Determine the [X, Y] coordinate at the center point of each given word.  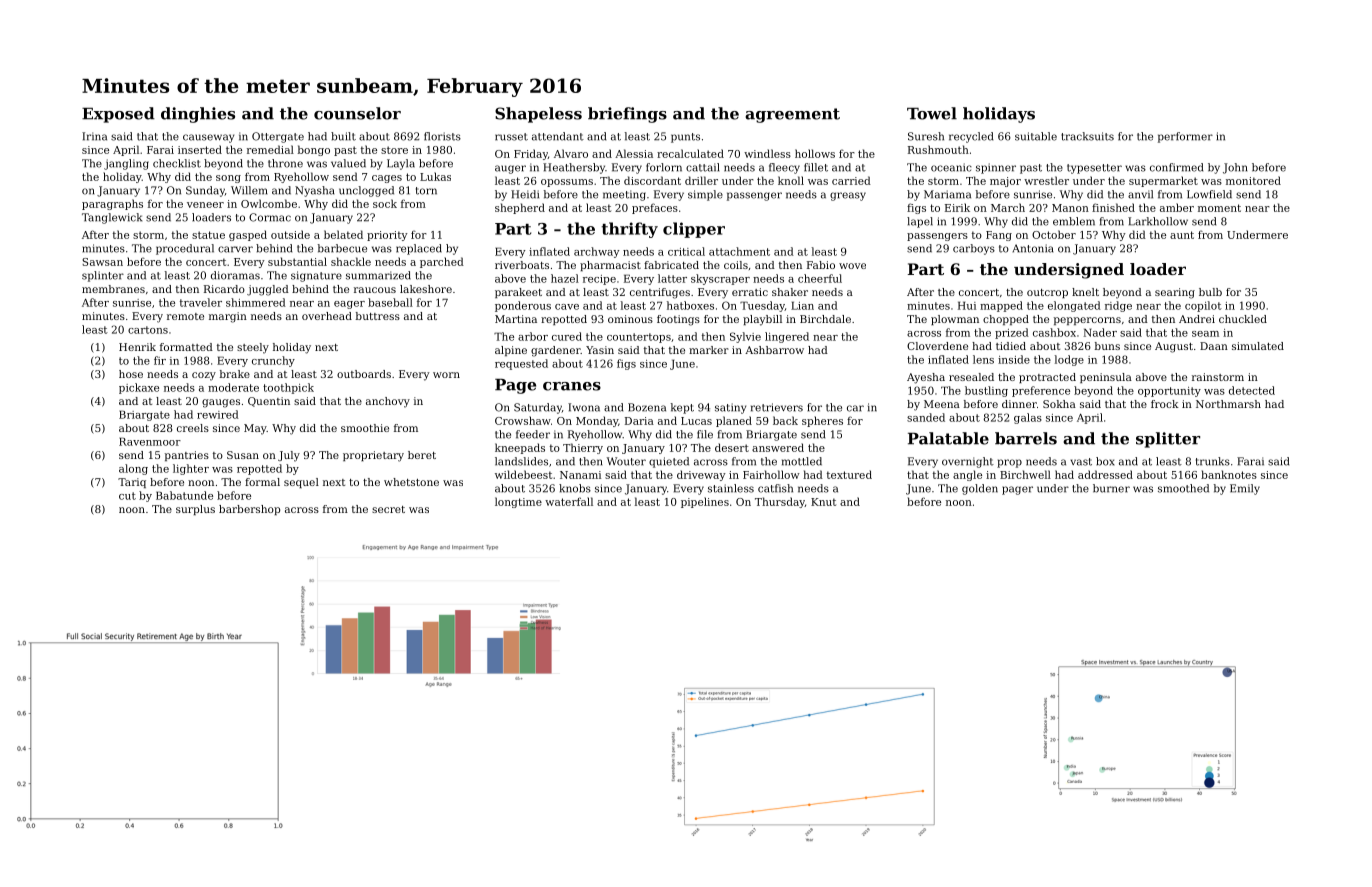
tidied [1011, 346]
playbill [762, 320]
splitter [1168, 440]
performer [1185, 137]
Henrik [137, 347]
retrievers [777, 407]
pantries [187, 456]
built [343, 136]
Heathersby [574, 168]
